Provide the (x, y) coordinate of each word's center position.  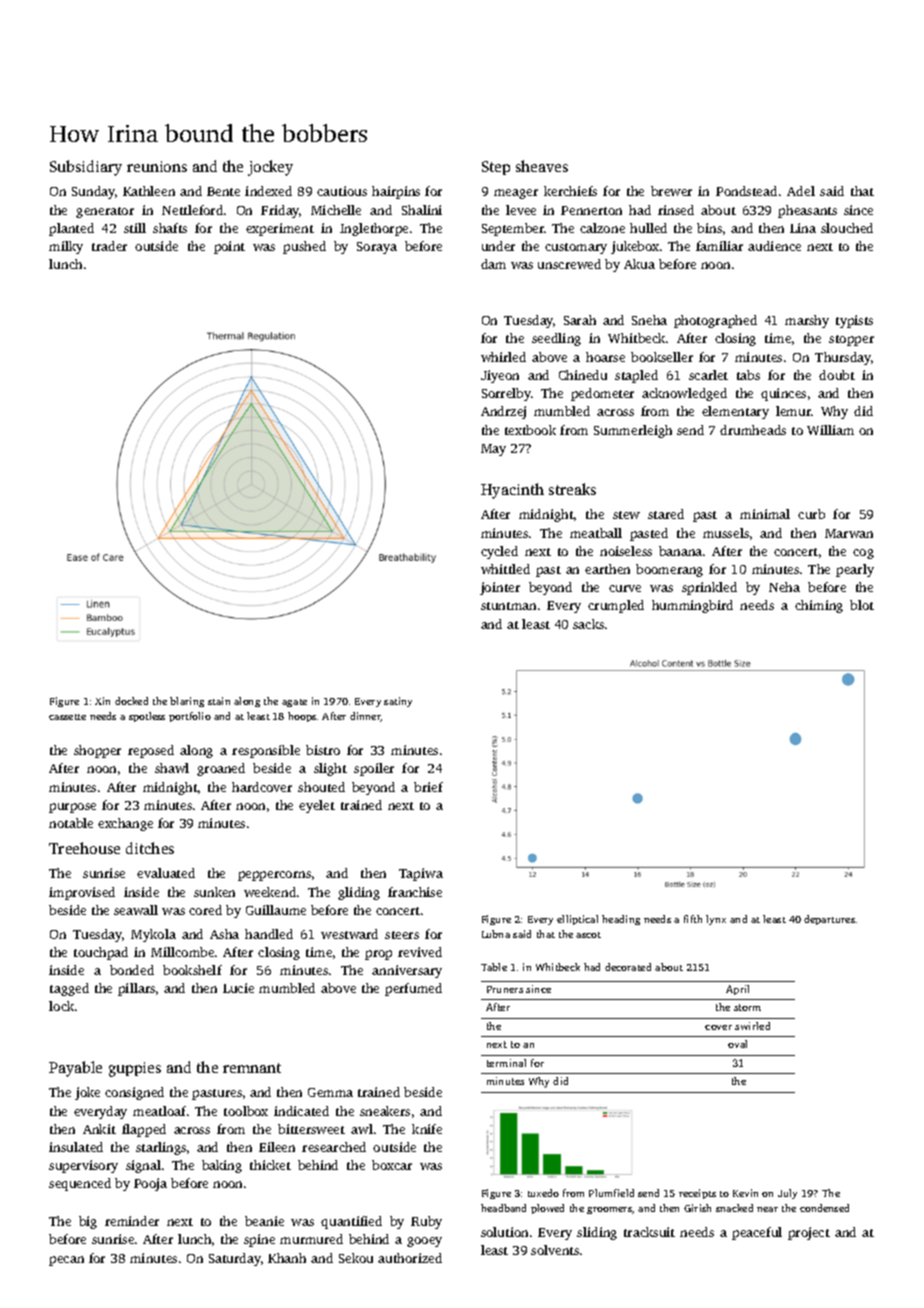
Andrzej (503, 412)
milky (66, 247)
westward (349, 934)
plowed (547, 1209)
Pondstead (746, 191)
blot (862, 605)
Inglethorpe (374, 229)
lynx (716, 920)
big (88, 1222)
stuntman (508, 606)
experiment (280, 229)
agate (294, 703)
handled (269, 934)
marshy (807, 321)
